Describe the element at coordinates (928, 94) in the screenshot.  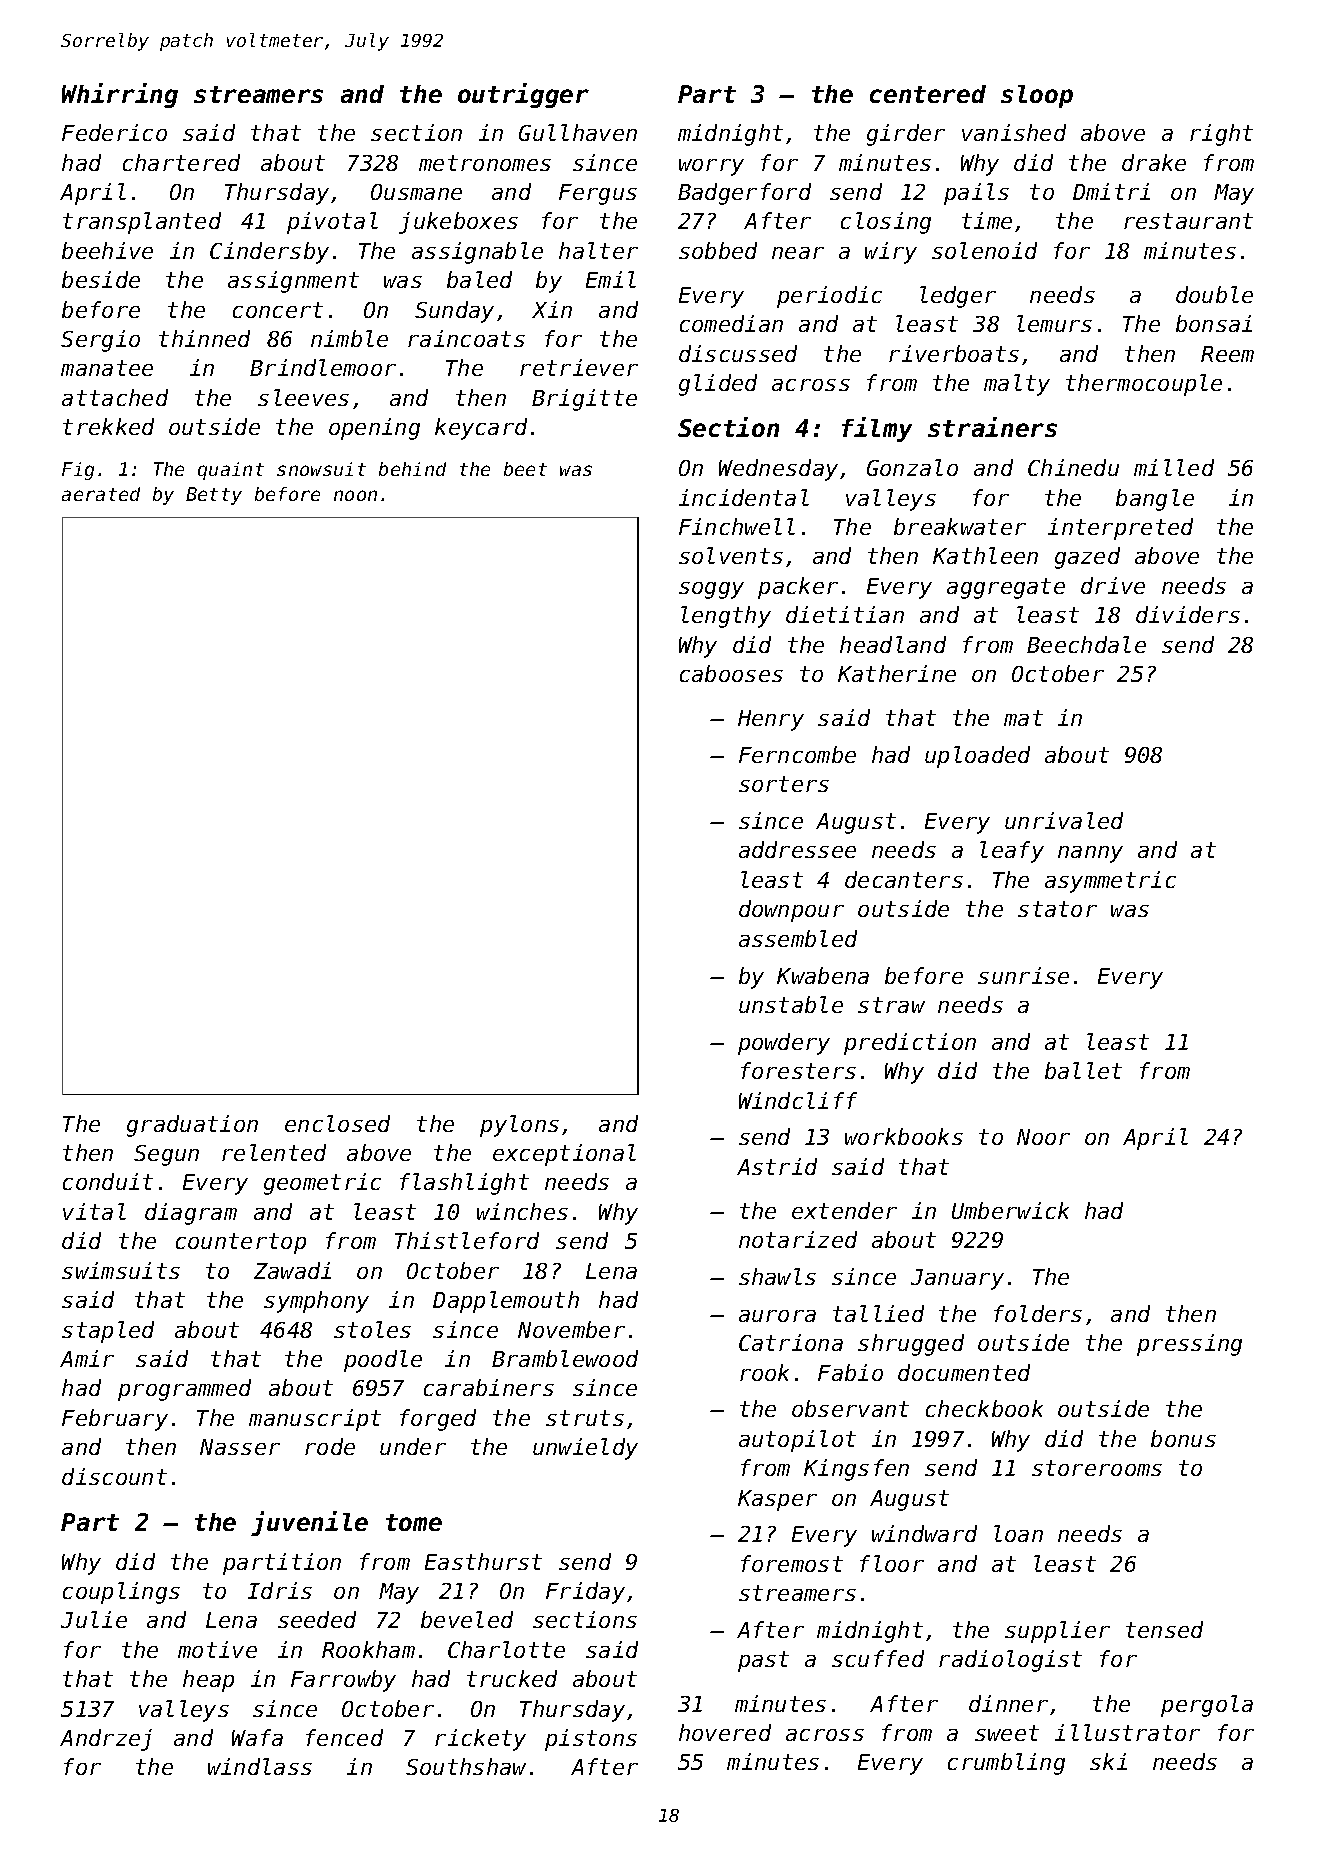
I see `centered` at that location.
